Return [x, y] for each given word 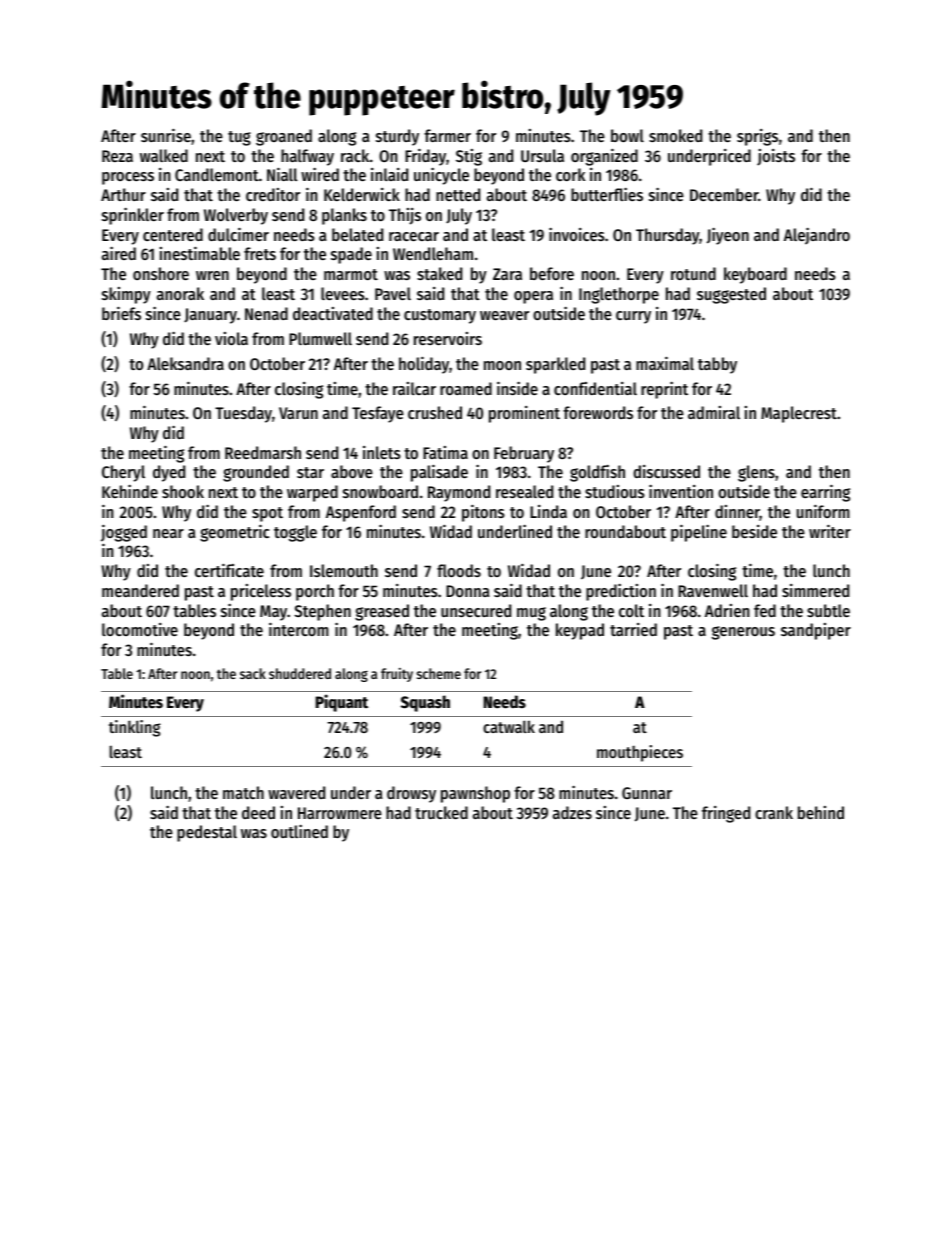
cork [570, 174]
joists [776, 157]
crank [774, 812]
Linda [548, 511]
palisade [439, 473]
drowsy [411, 794]
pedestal [207, 833]
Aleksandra [185, 363]
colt [631, 610]
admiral [714, 412]
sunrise [166, 135]
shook [183, 491]
